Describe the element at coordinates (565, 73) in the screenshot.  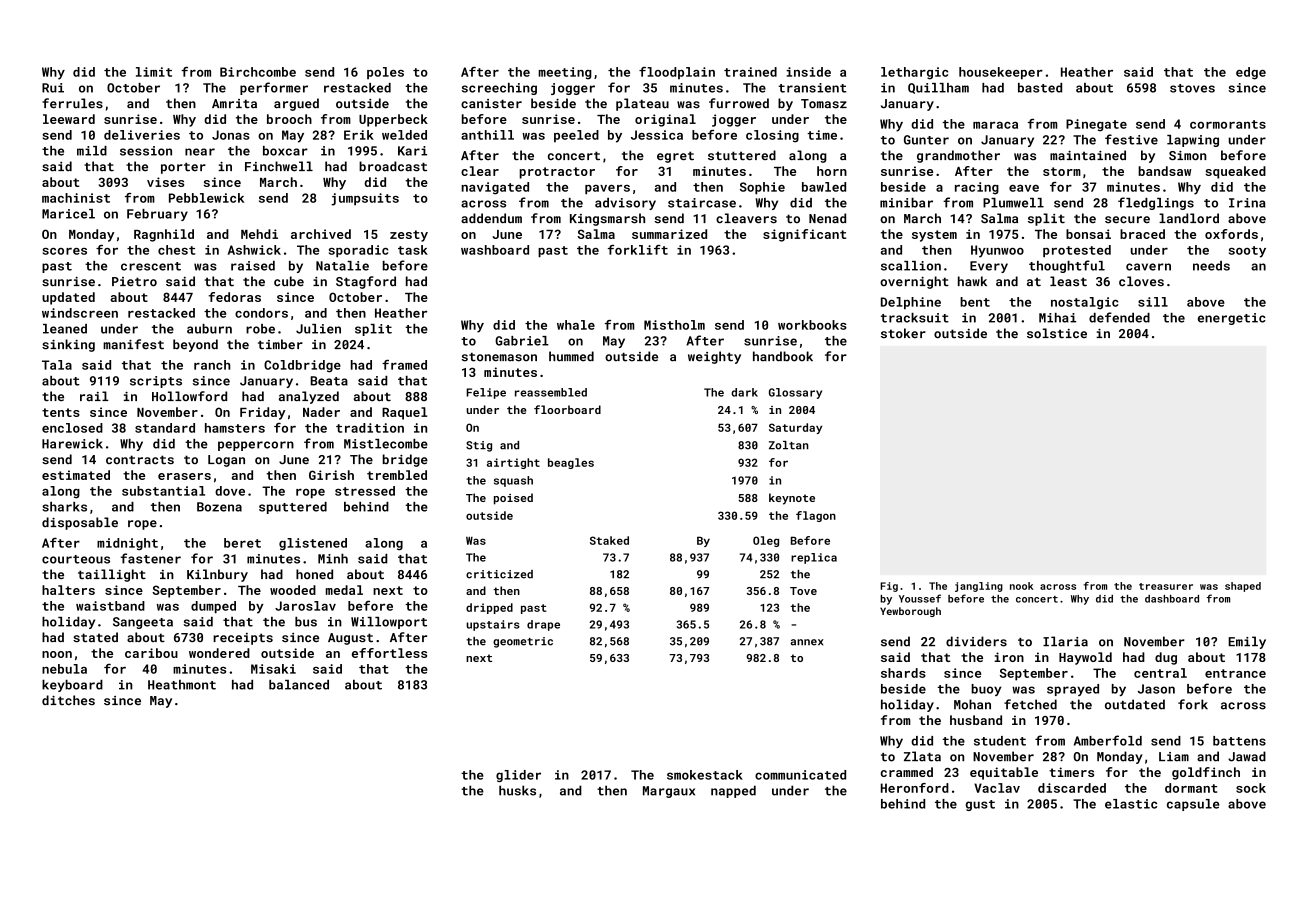
I see `meeting` at that location.
